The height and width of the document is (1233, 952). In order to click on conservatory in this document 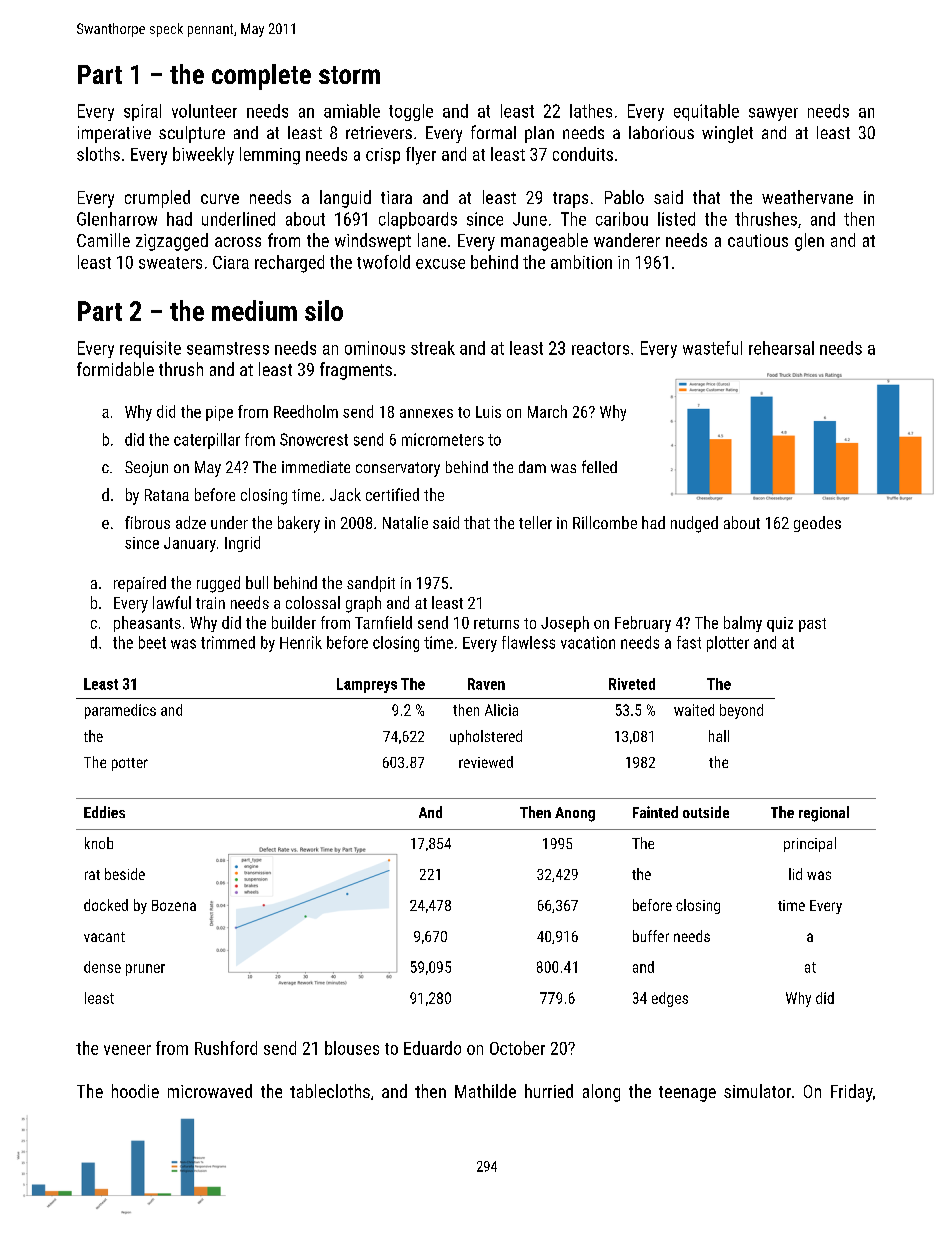, I will do `click(398, 469)`.
